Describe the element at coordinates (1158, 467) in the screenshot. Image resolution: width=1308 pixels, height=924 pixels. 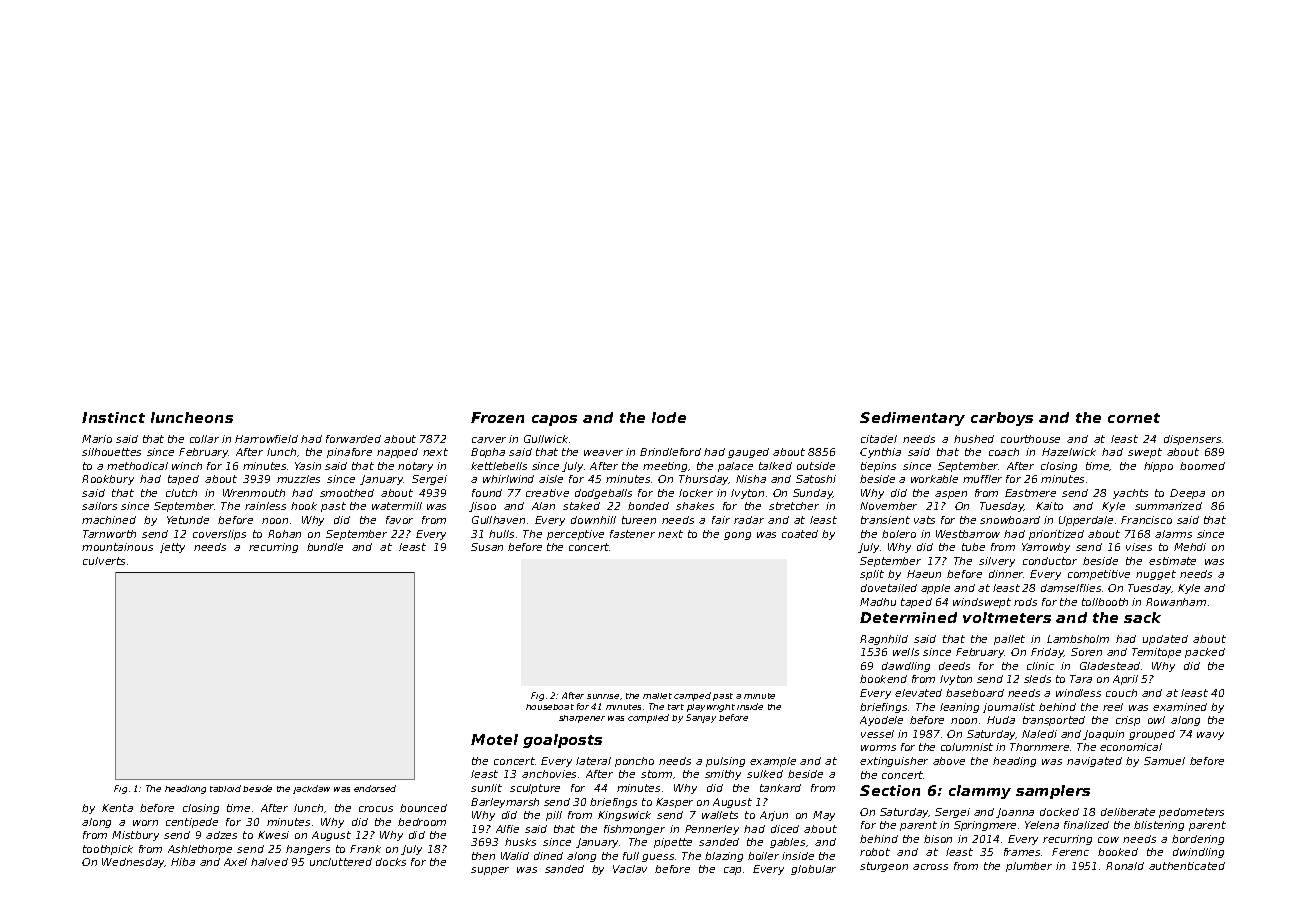
I see `hippo` at that location.
